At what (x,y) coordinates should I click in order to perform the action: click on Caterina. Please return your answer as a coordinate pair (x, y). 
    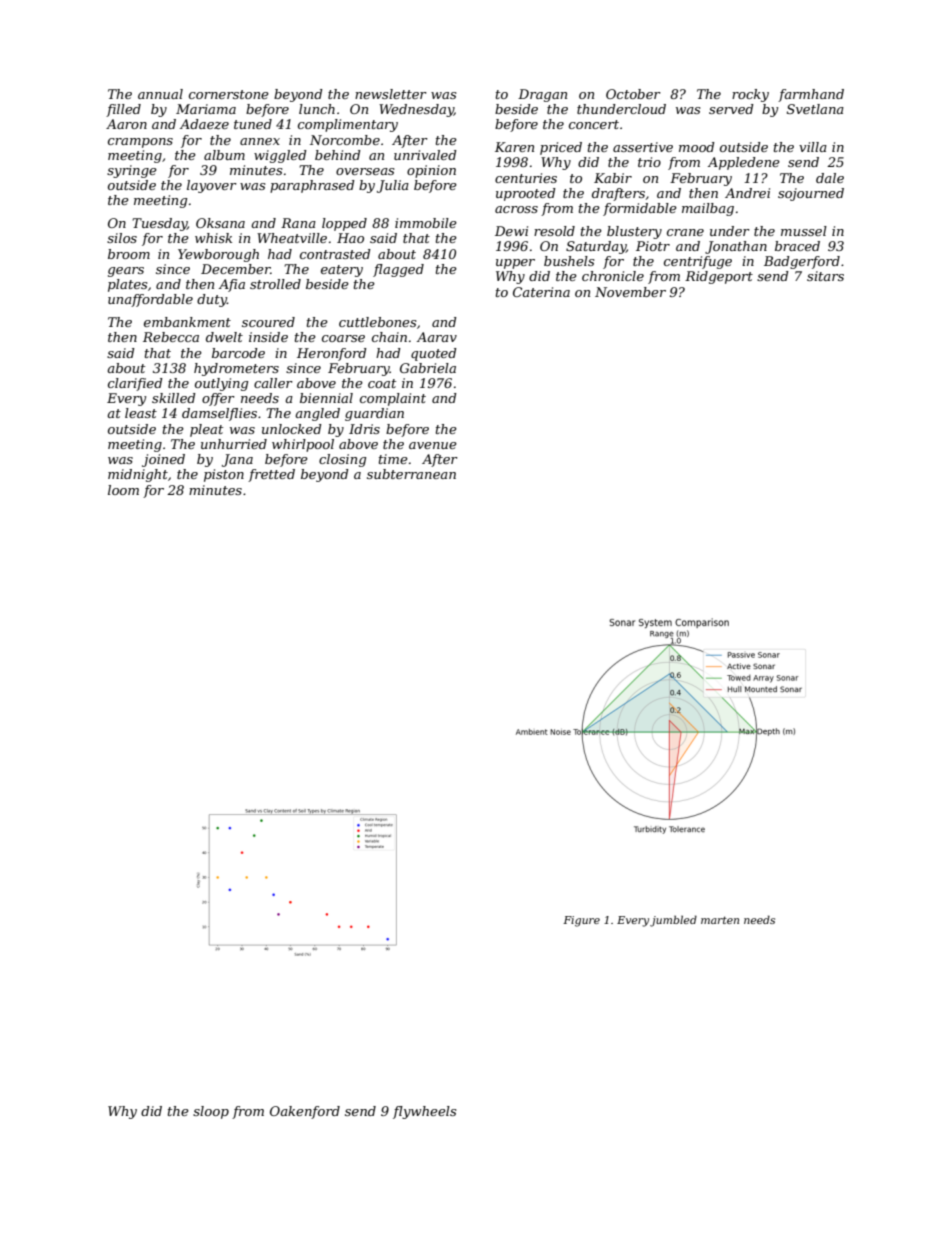
    Looking at the image, I should click on (541, 292).
